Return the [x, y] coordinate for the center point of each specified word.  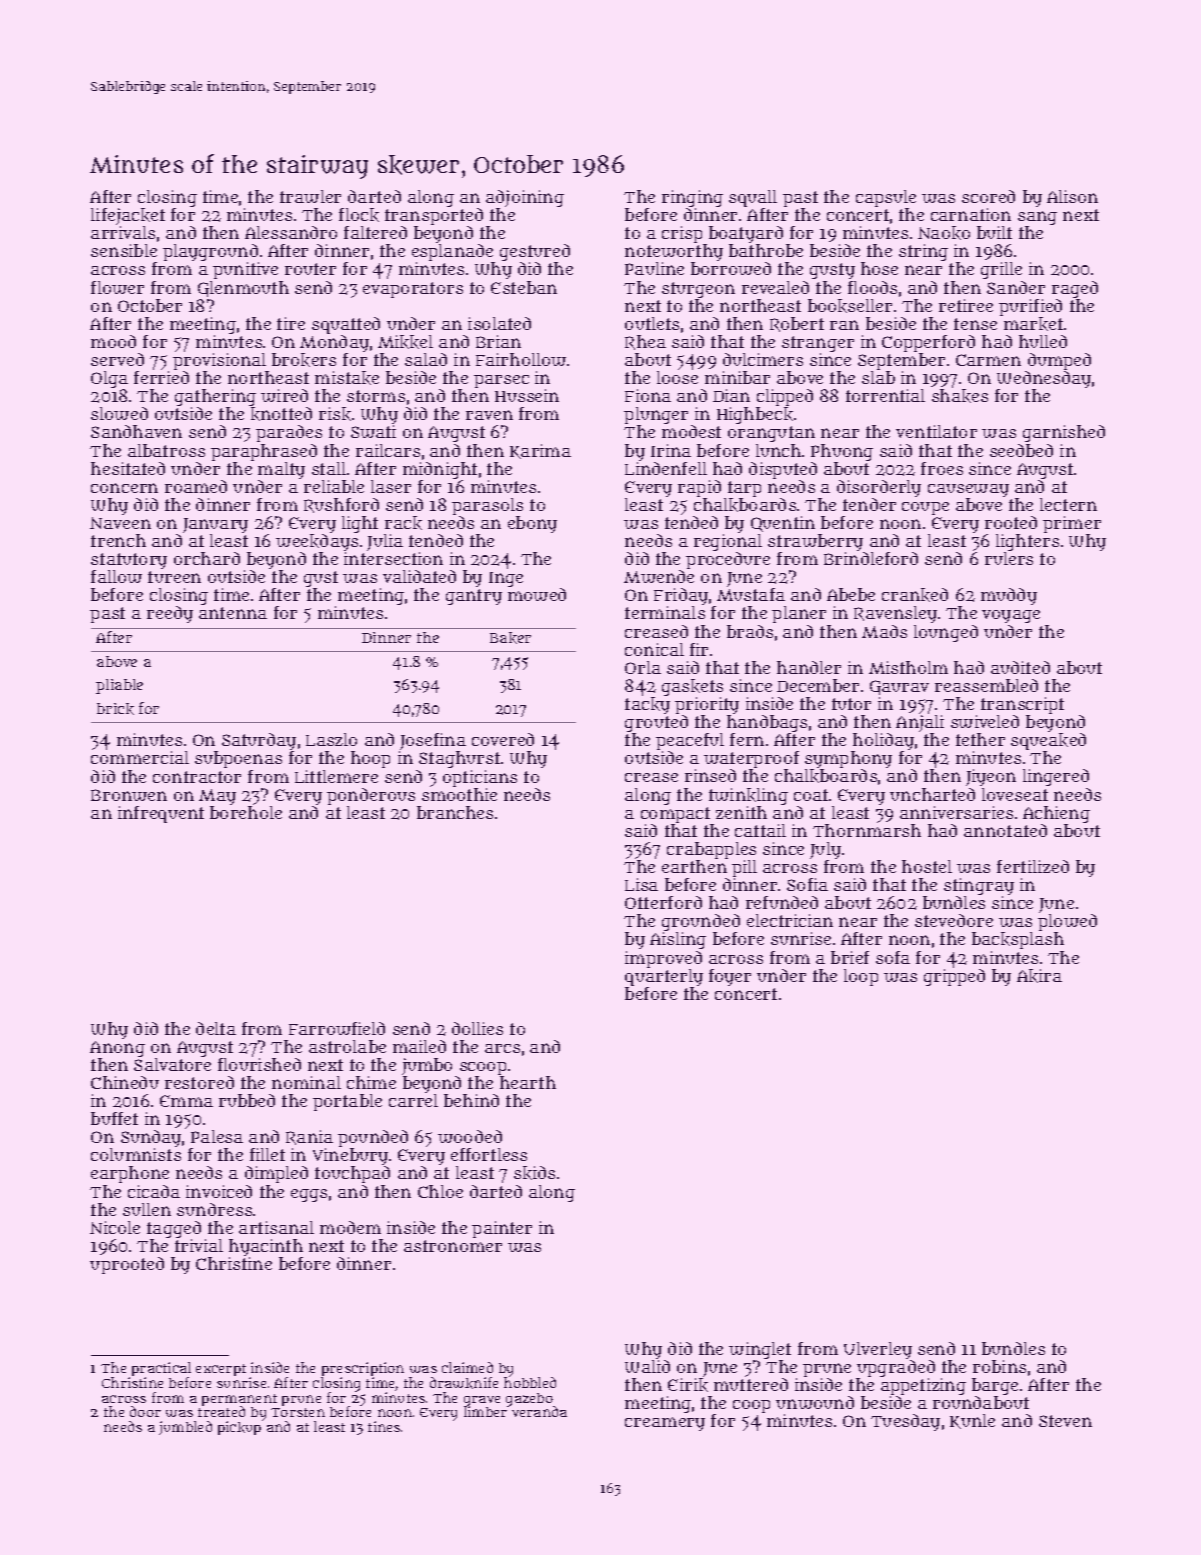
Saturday [259, 741]
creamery [665, 1424]
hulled [1043, 341]
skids [534, 1173]
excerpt [221, 1370]
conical [654, 649]
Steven [1065, 1421]
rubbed [247, 1100]
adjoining [525, 198]
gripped [954, 977]
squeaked [1048, 741]
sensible [124, 250]
